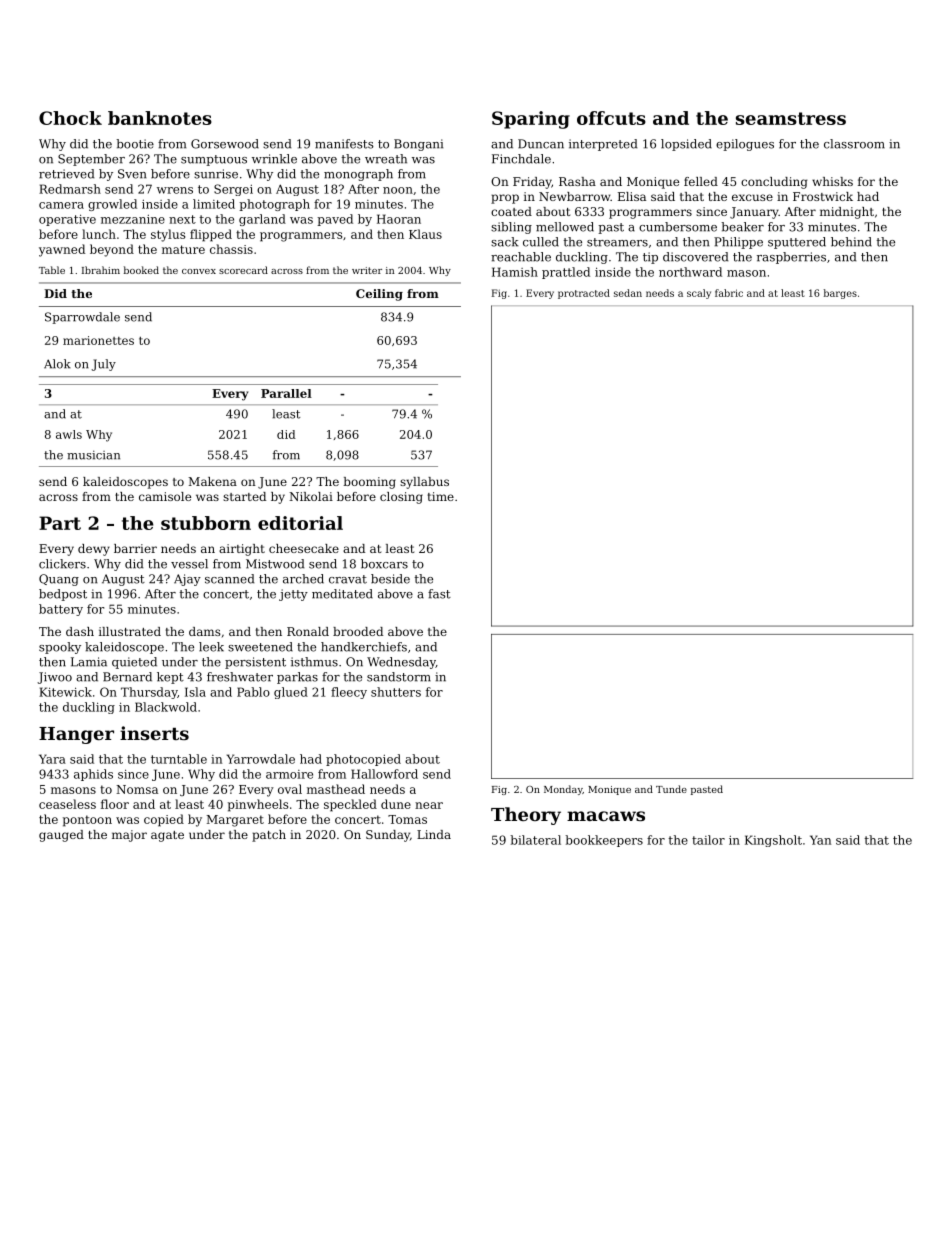 The width and height of the document is (952, 1233). What do you see at coordinates (424, 483) in the document?
I see `syllabus` at bounding box center [424, 483].
